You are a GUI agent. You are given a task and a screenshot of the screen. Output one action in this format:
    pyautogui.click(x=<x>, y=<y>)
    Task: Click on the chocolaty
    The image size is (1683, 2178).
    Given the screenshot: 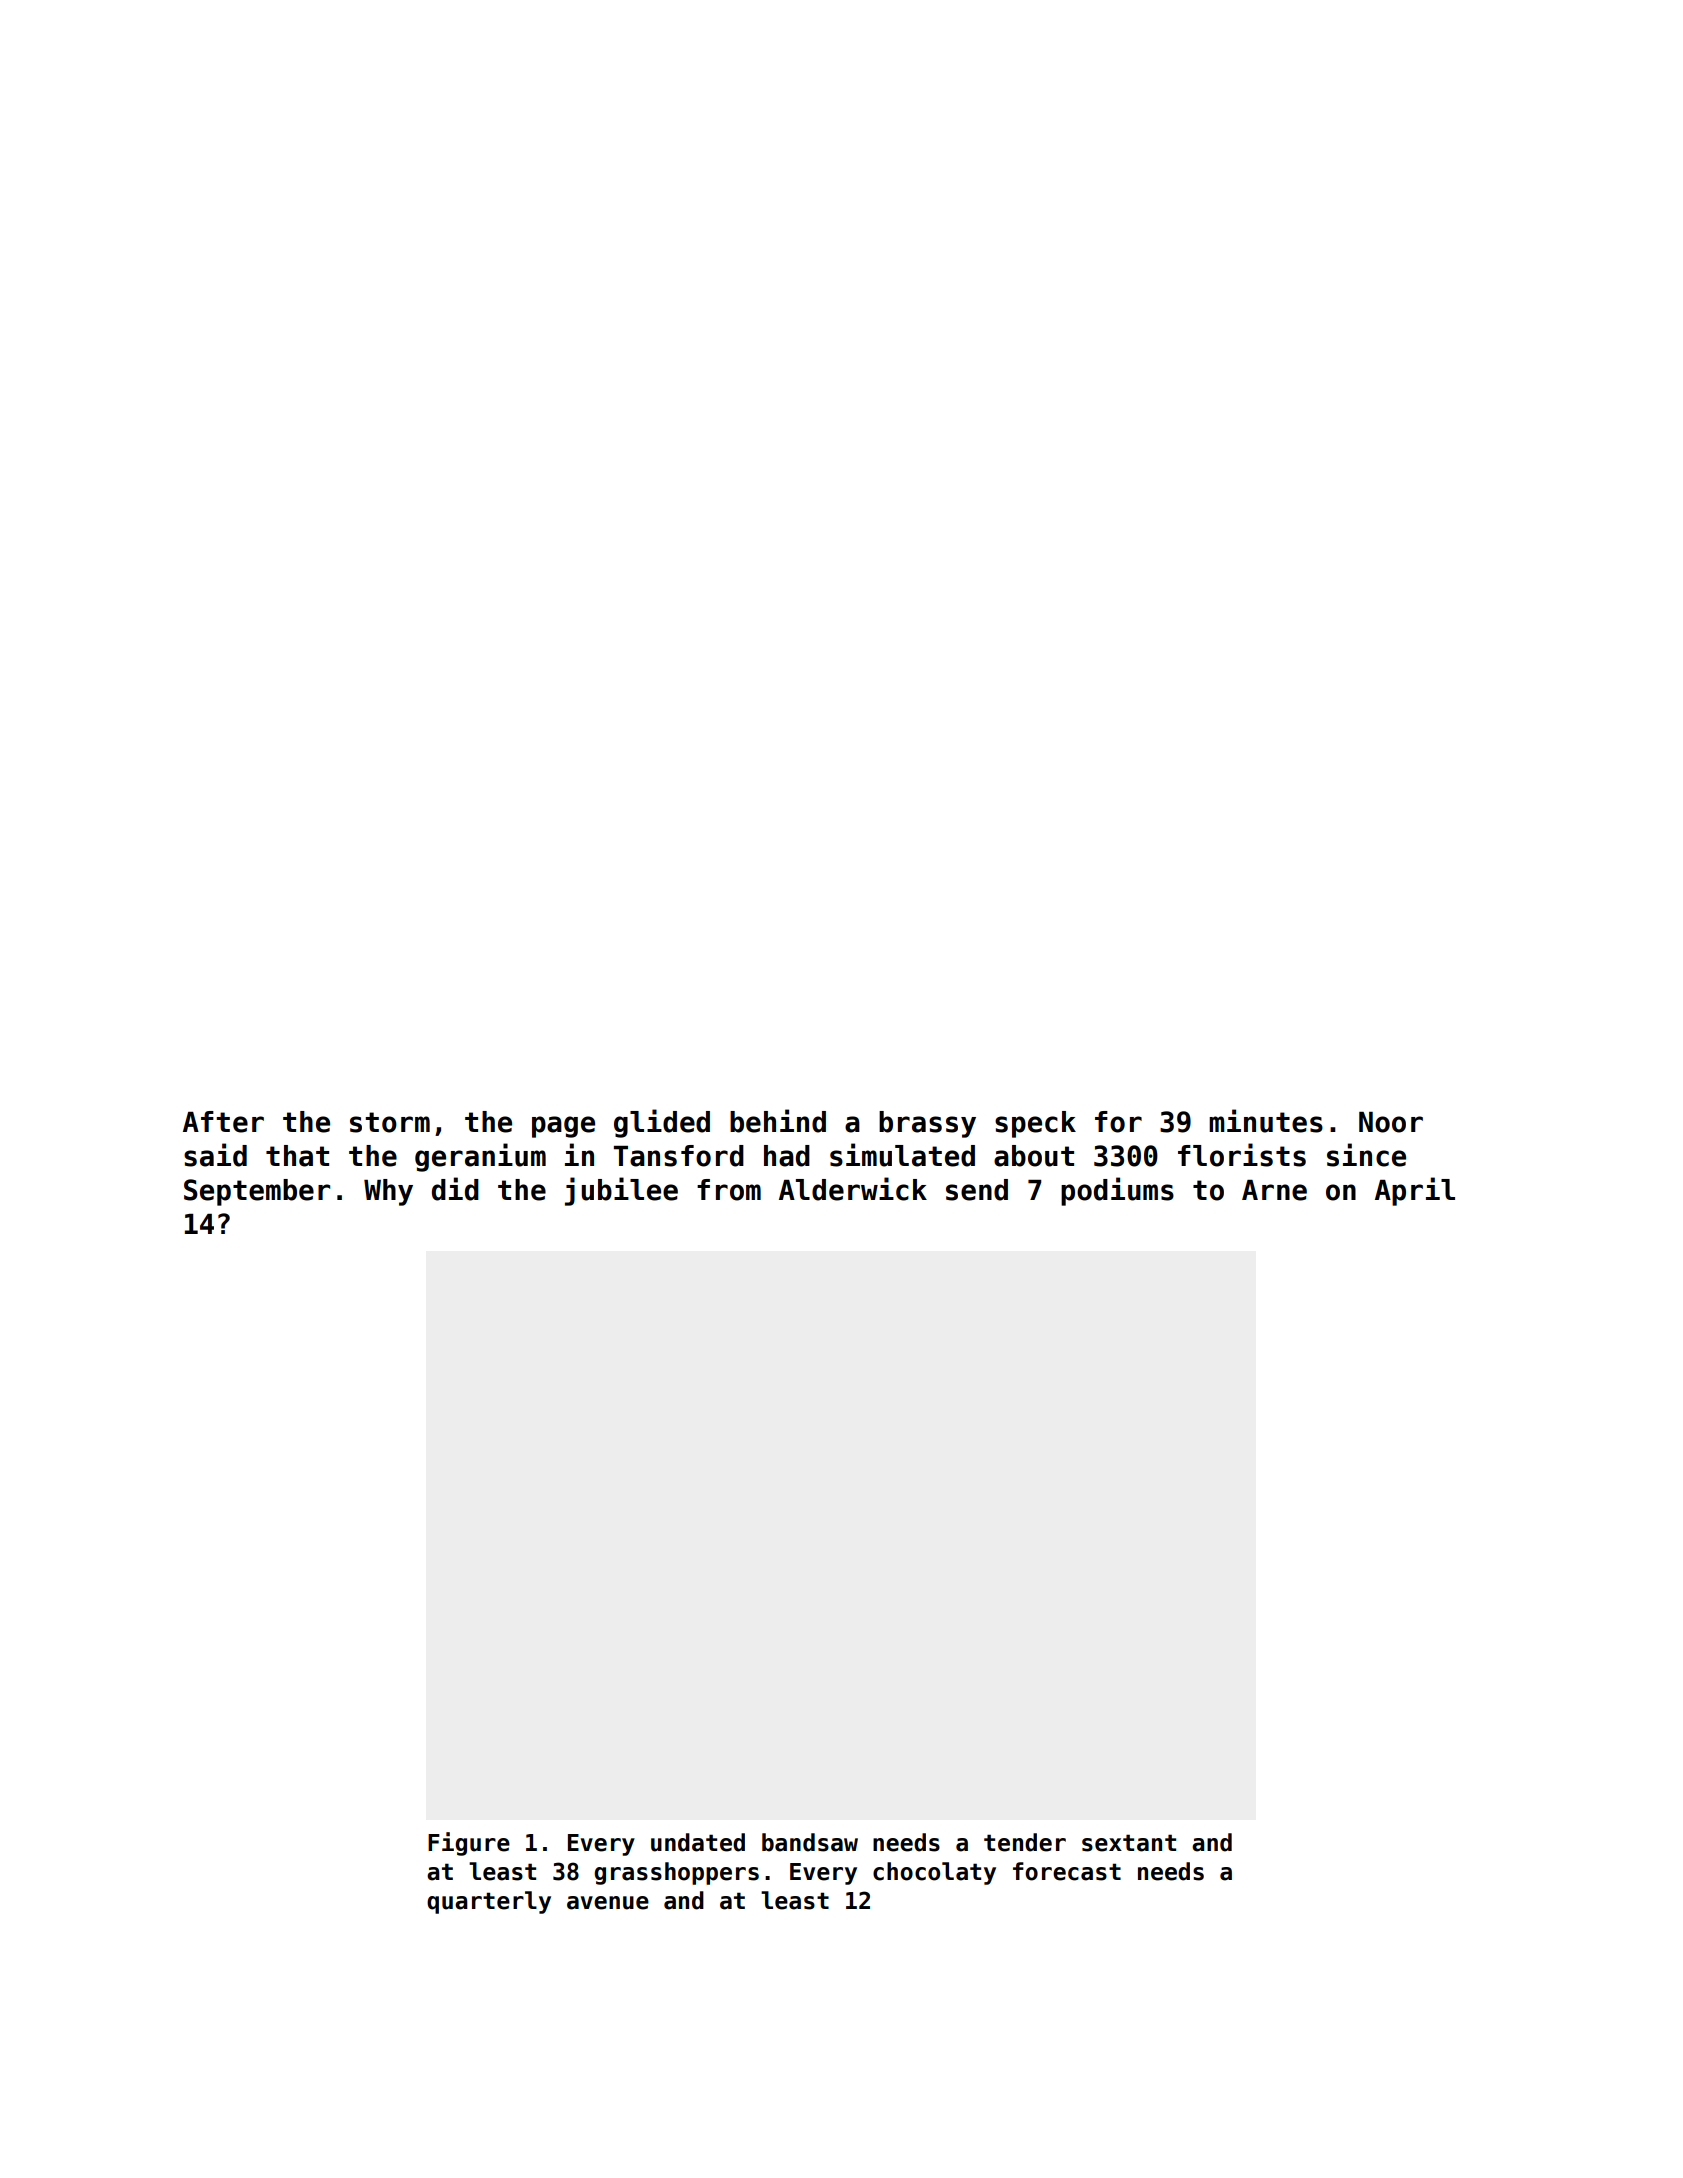 What is the action you would take?
    pyautogui.click(x=934, y=1873)
